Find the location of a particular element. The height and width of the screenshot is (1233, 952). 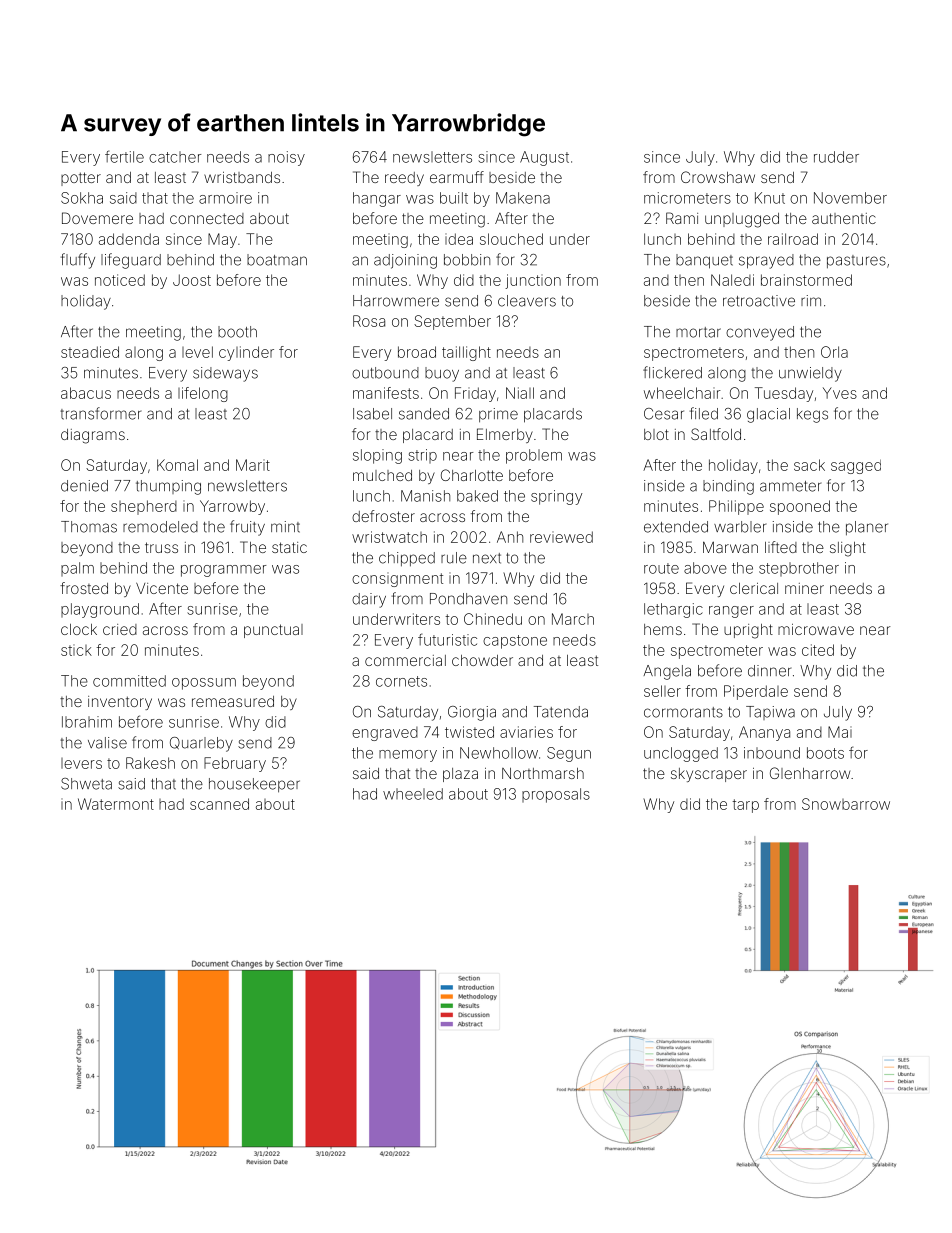

route is located at coordinates (661, 568).
